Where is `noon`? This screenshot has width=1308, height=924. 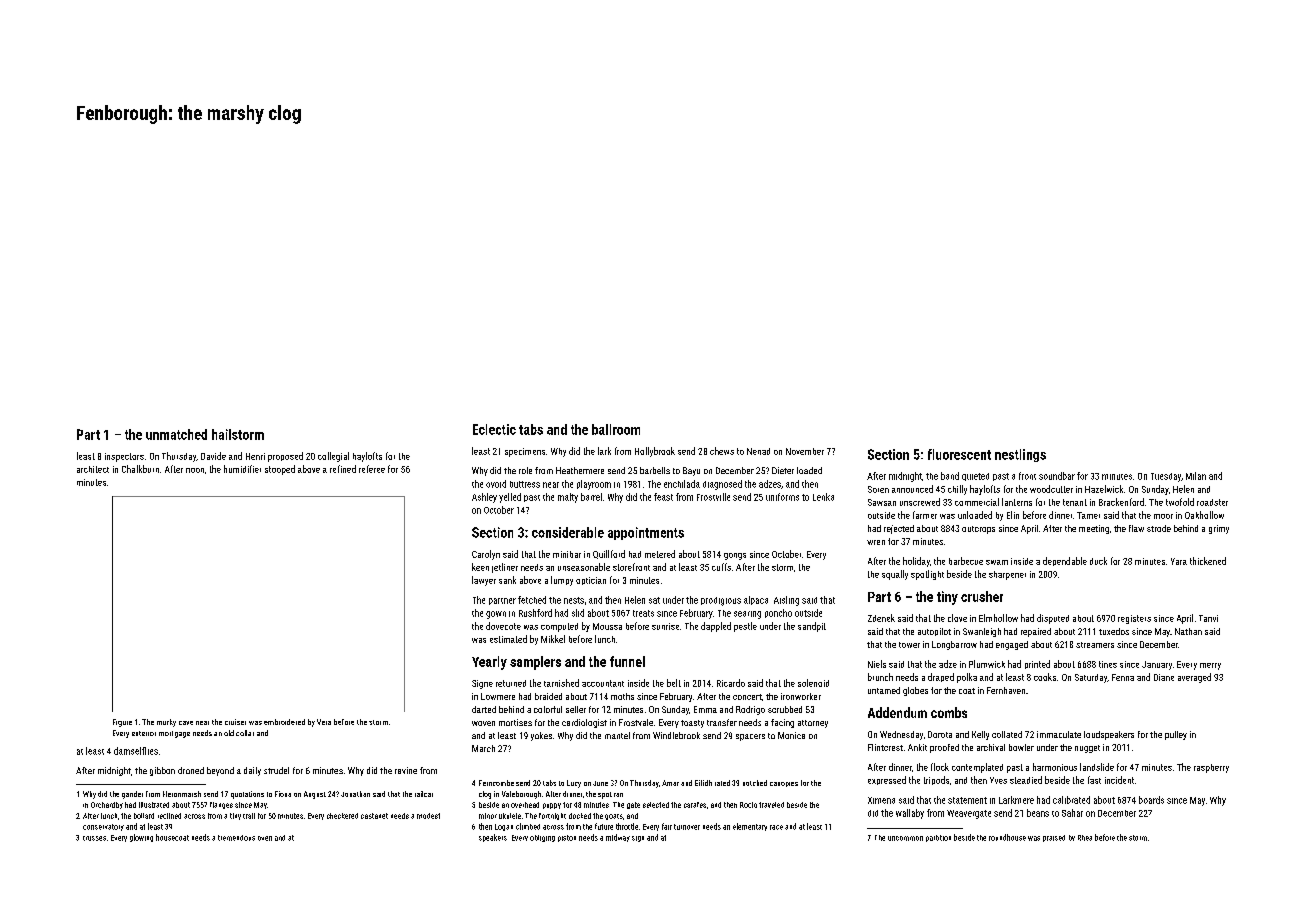
noon is located at coordinates (195, 470).
